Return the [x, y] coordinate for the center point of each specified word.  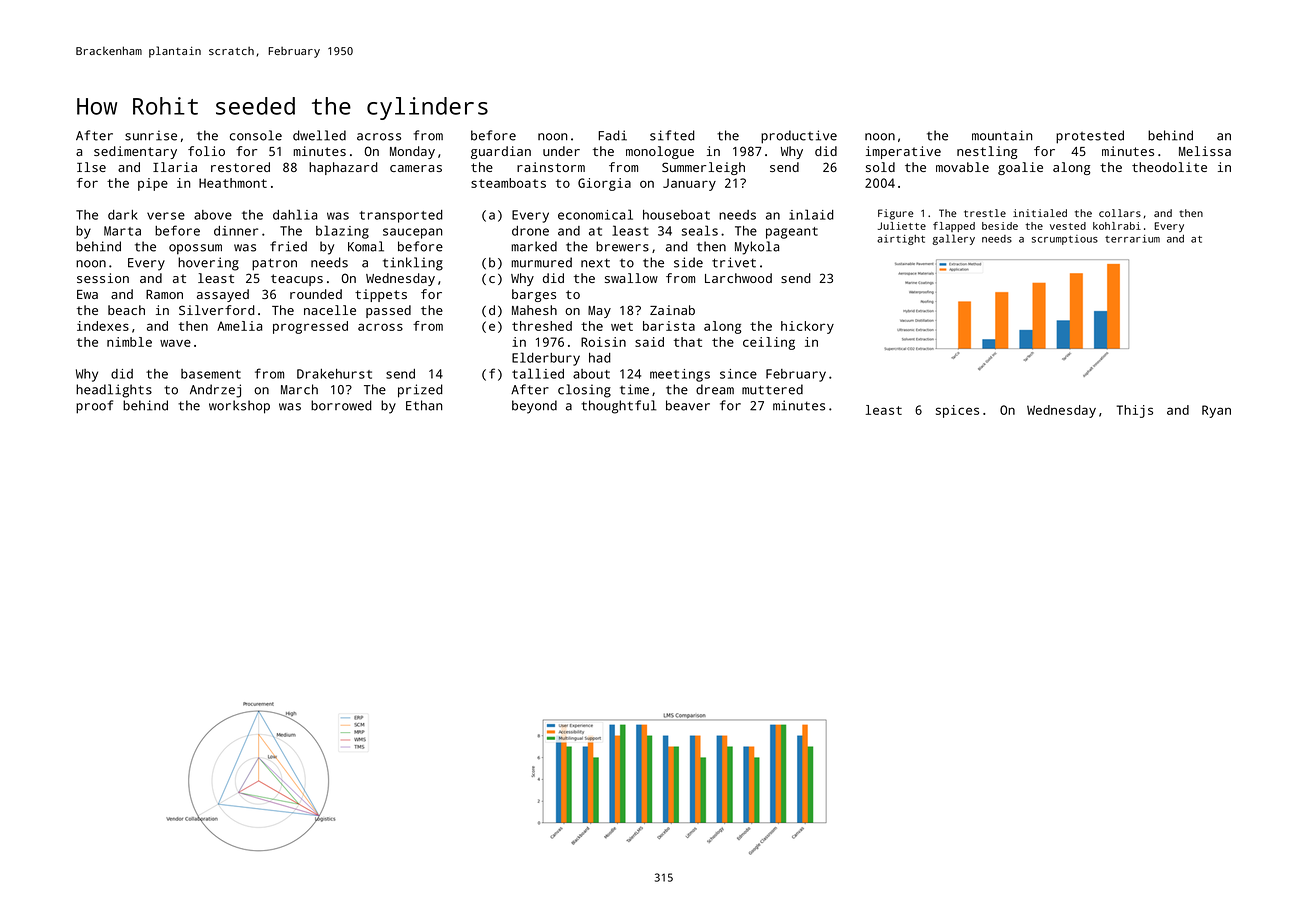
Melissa [1205, 151]
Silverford [217, 310]
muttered [772, 389]
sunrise [151, 135]
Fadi [612, 135]
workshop [239, 407]
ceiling [769, 343]
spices [957, 411]
